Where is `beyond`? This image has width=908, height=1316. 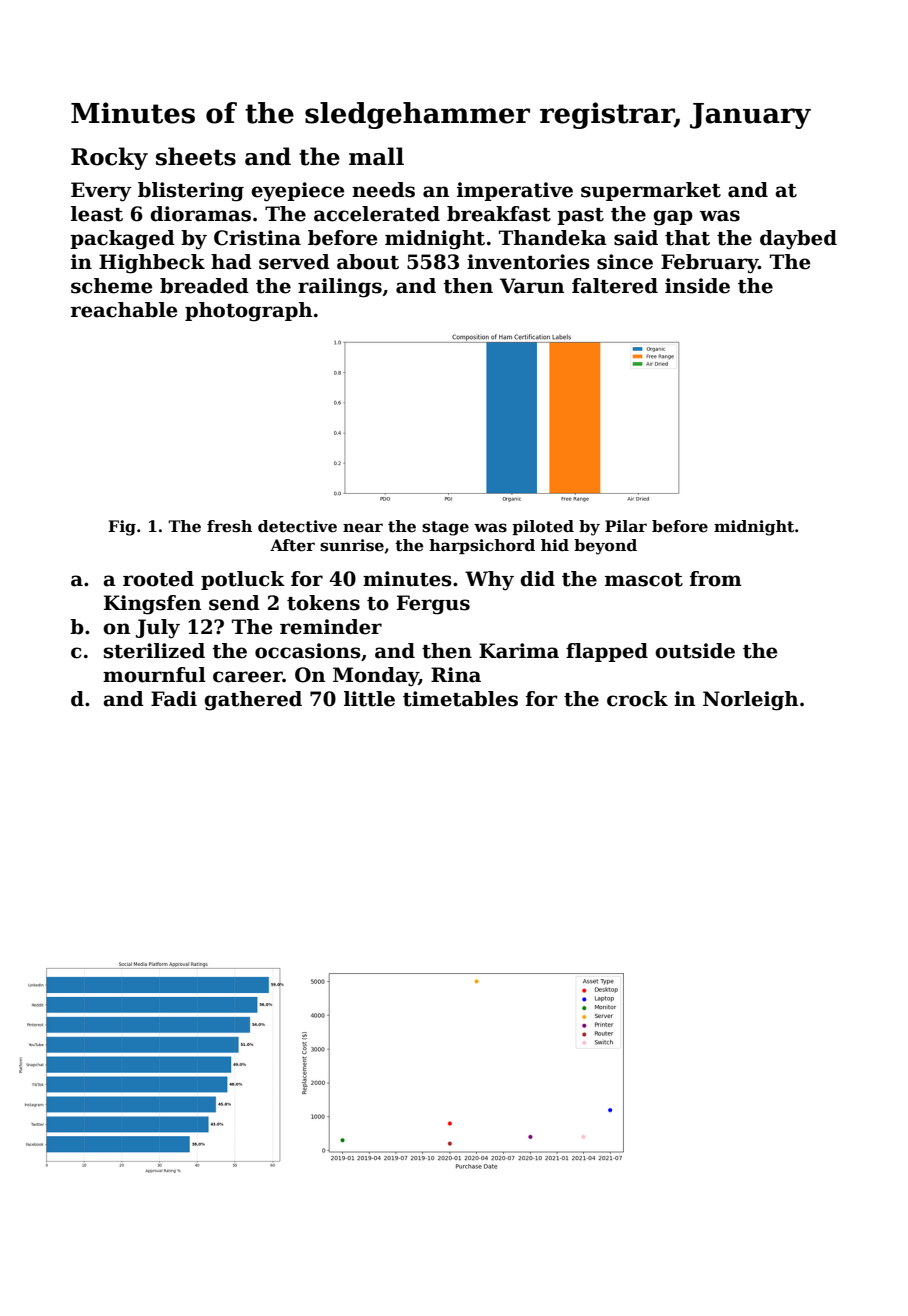
beyond is located at coordinates (605, 547).
